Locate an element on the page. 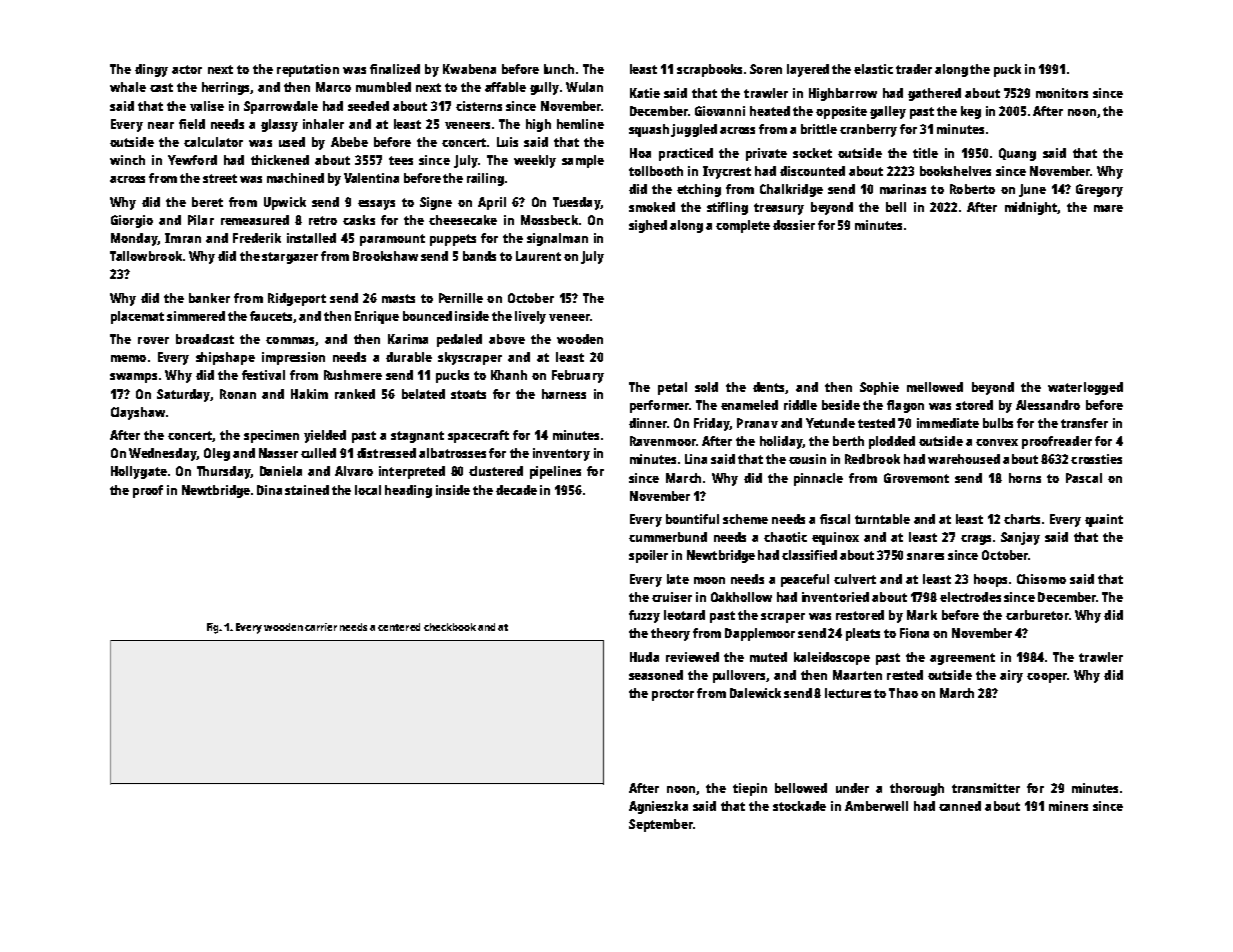 This document has width=1233, height=952. Agnieszka is located at coordinates (658, 807).
